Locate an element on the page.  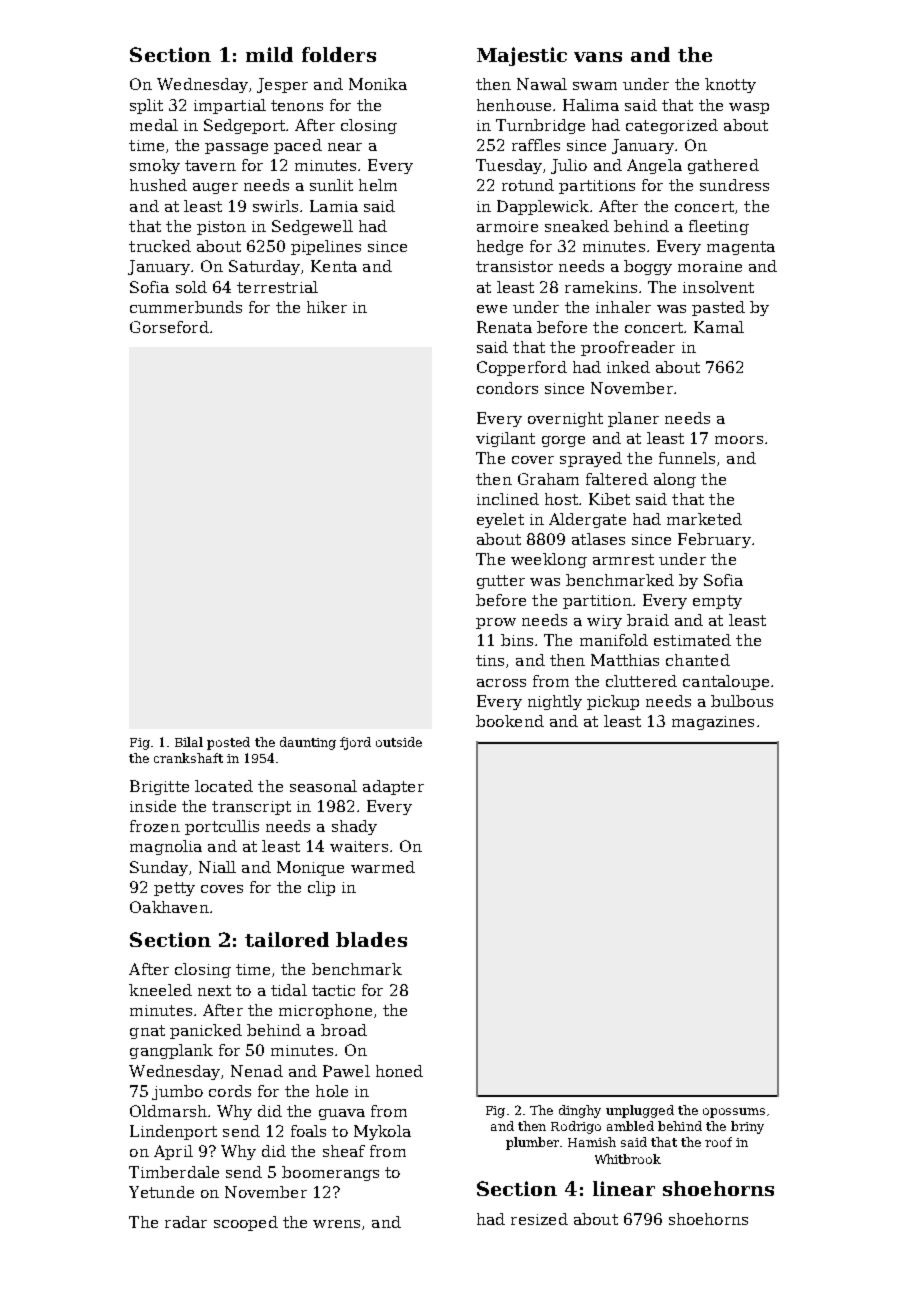
panicked is located at coordinates (206, 1031).
